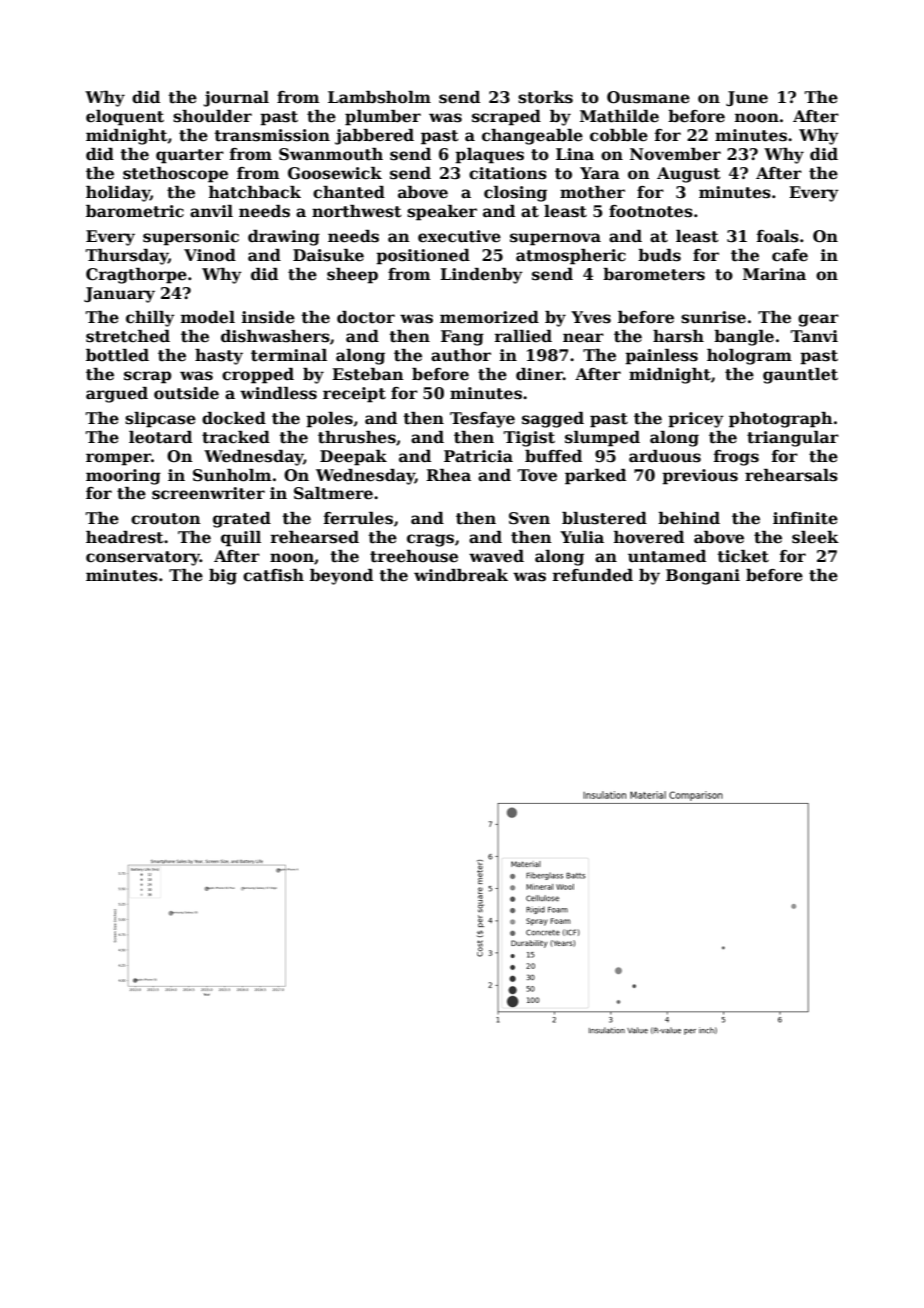 The width and height of the screenshot is (924, 1308). What do you see at coordinates (335, 173) in the screenshot?
I see `Goosewick` at bounding box center [335, 173].
